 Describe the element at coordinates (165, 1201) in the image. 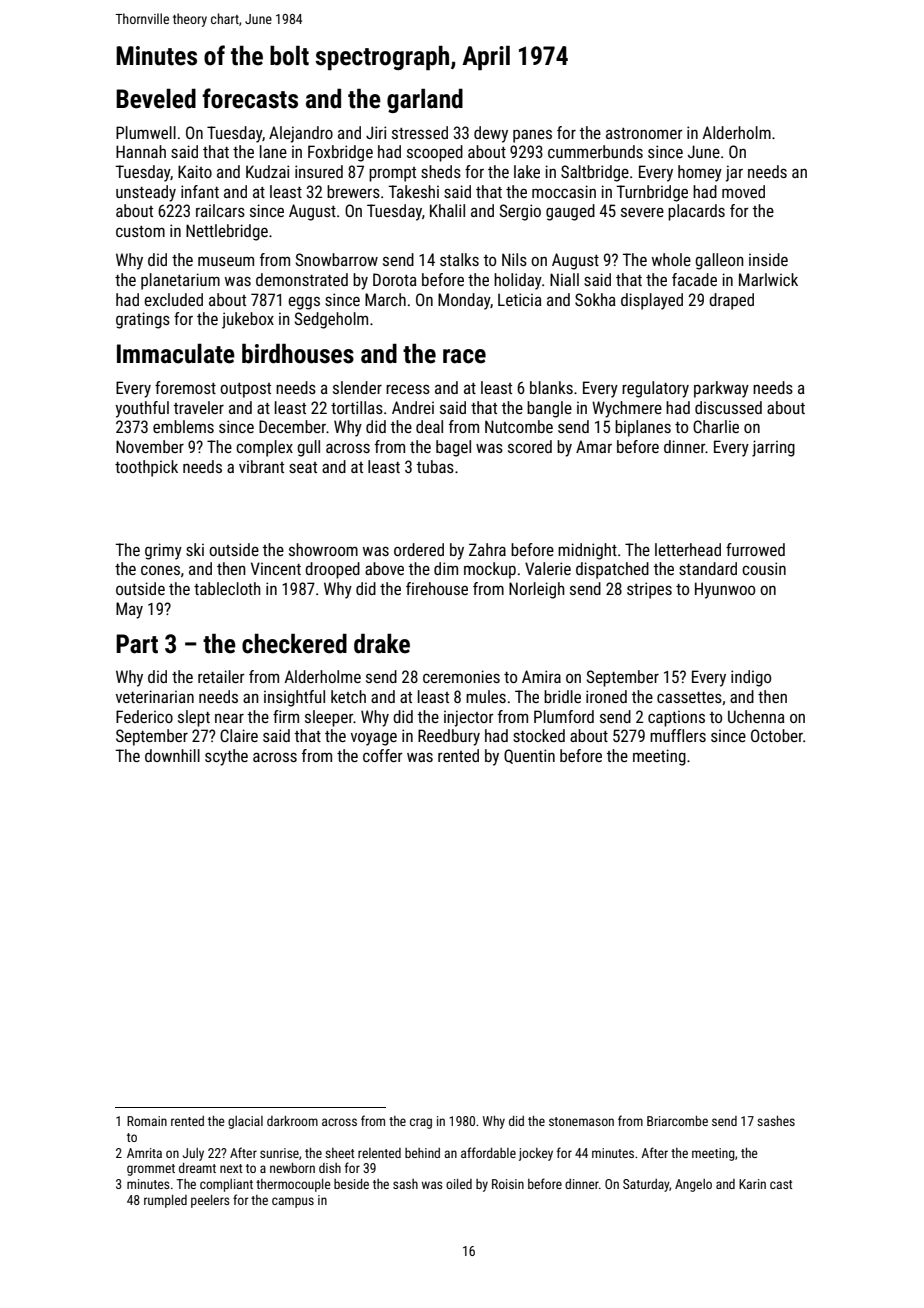

I see `rumpled` at that location.
